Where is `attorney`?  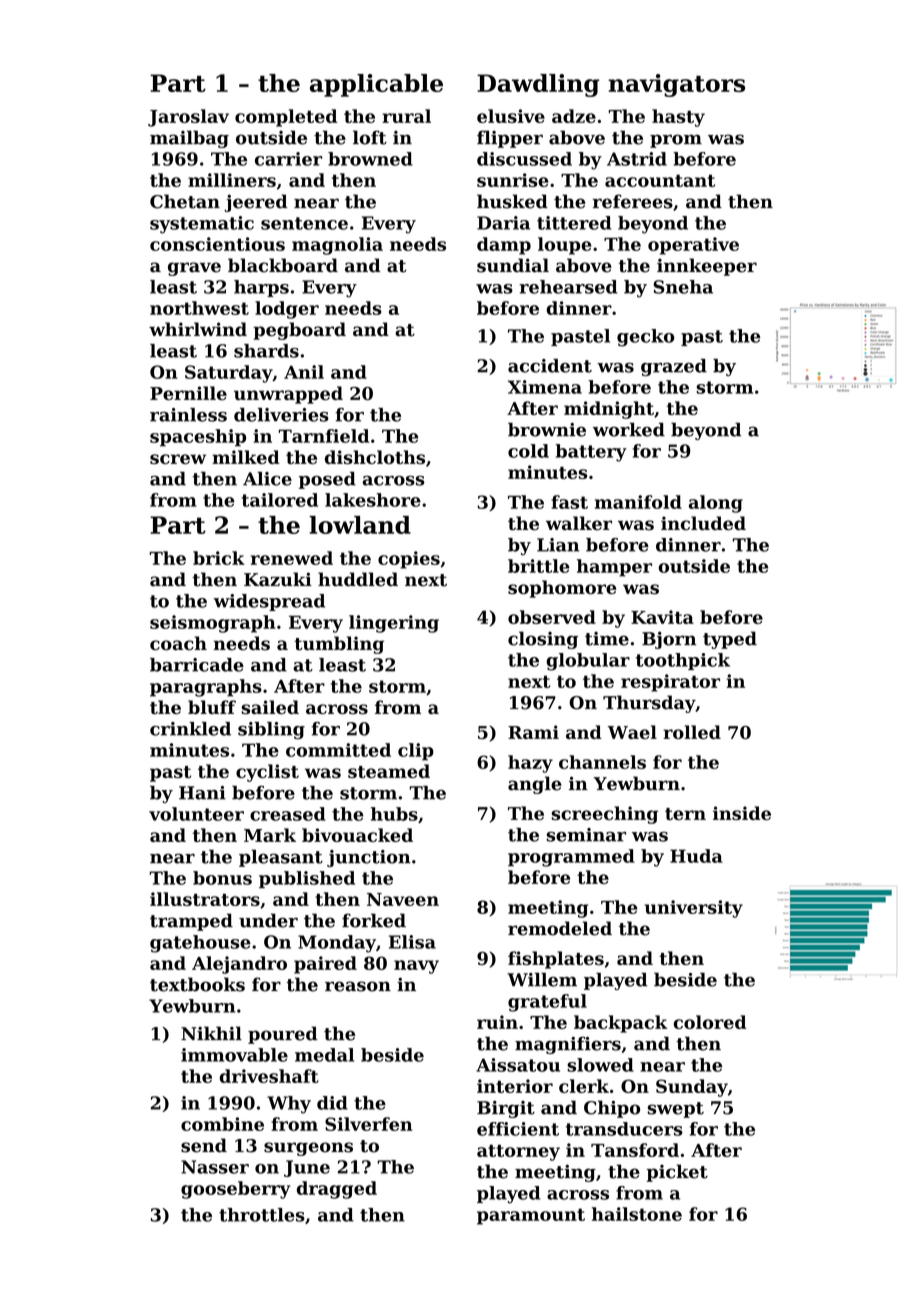
attorney is located at coordinates (518, 1152).
